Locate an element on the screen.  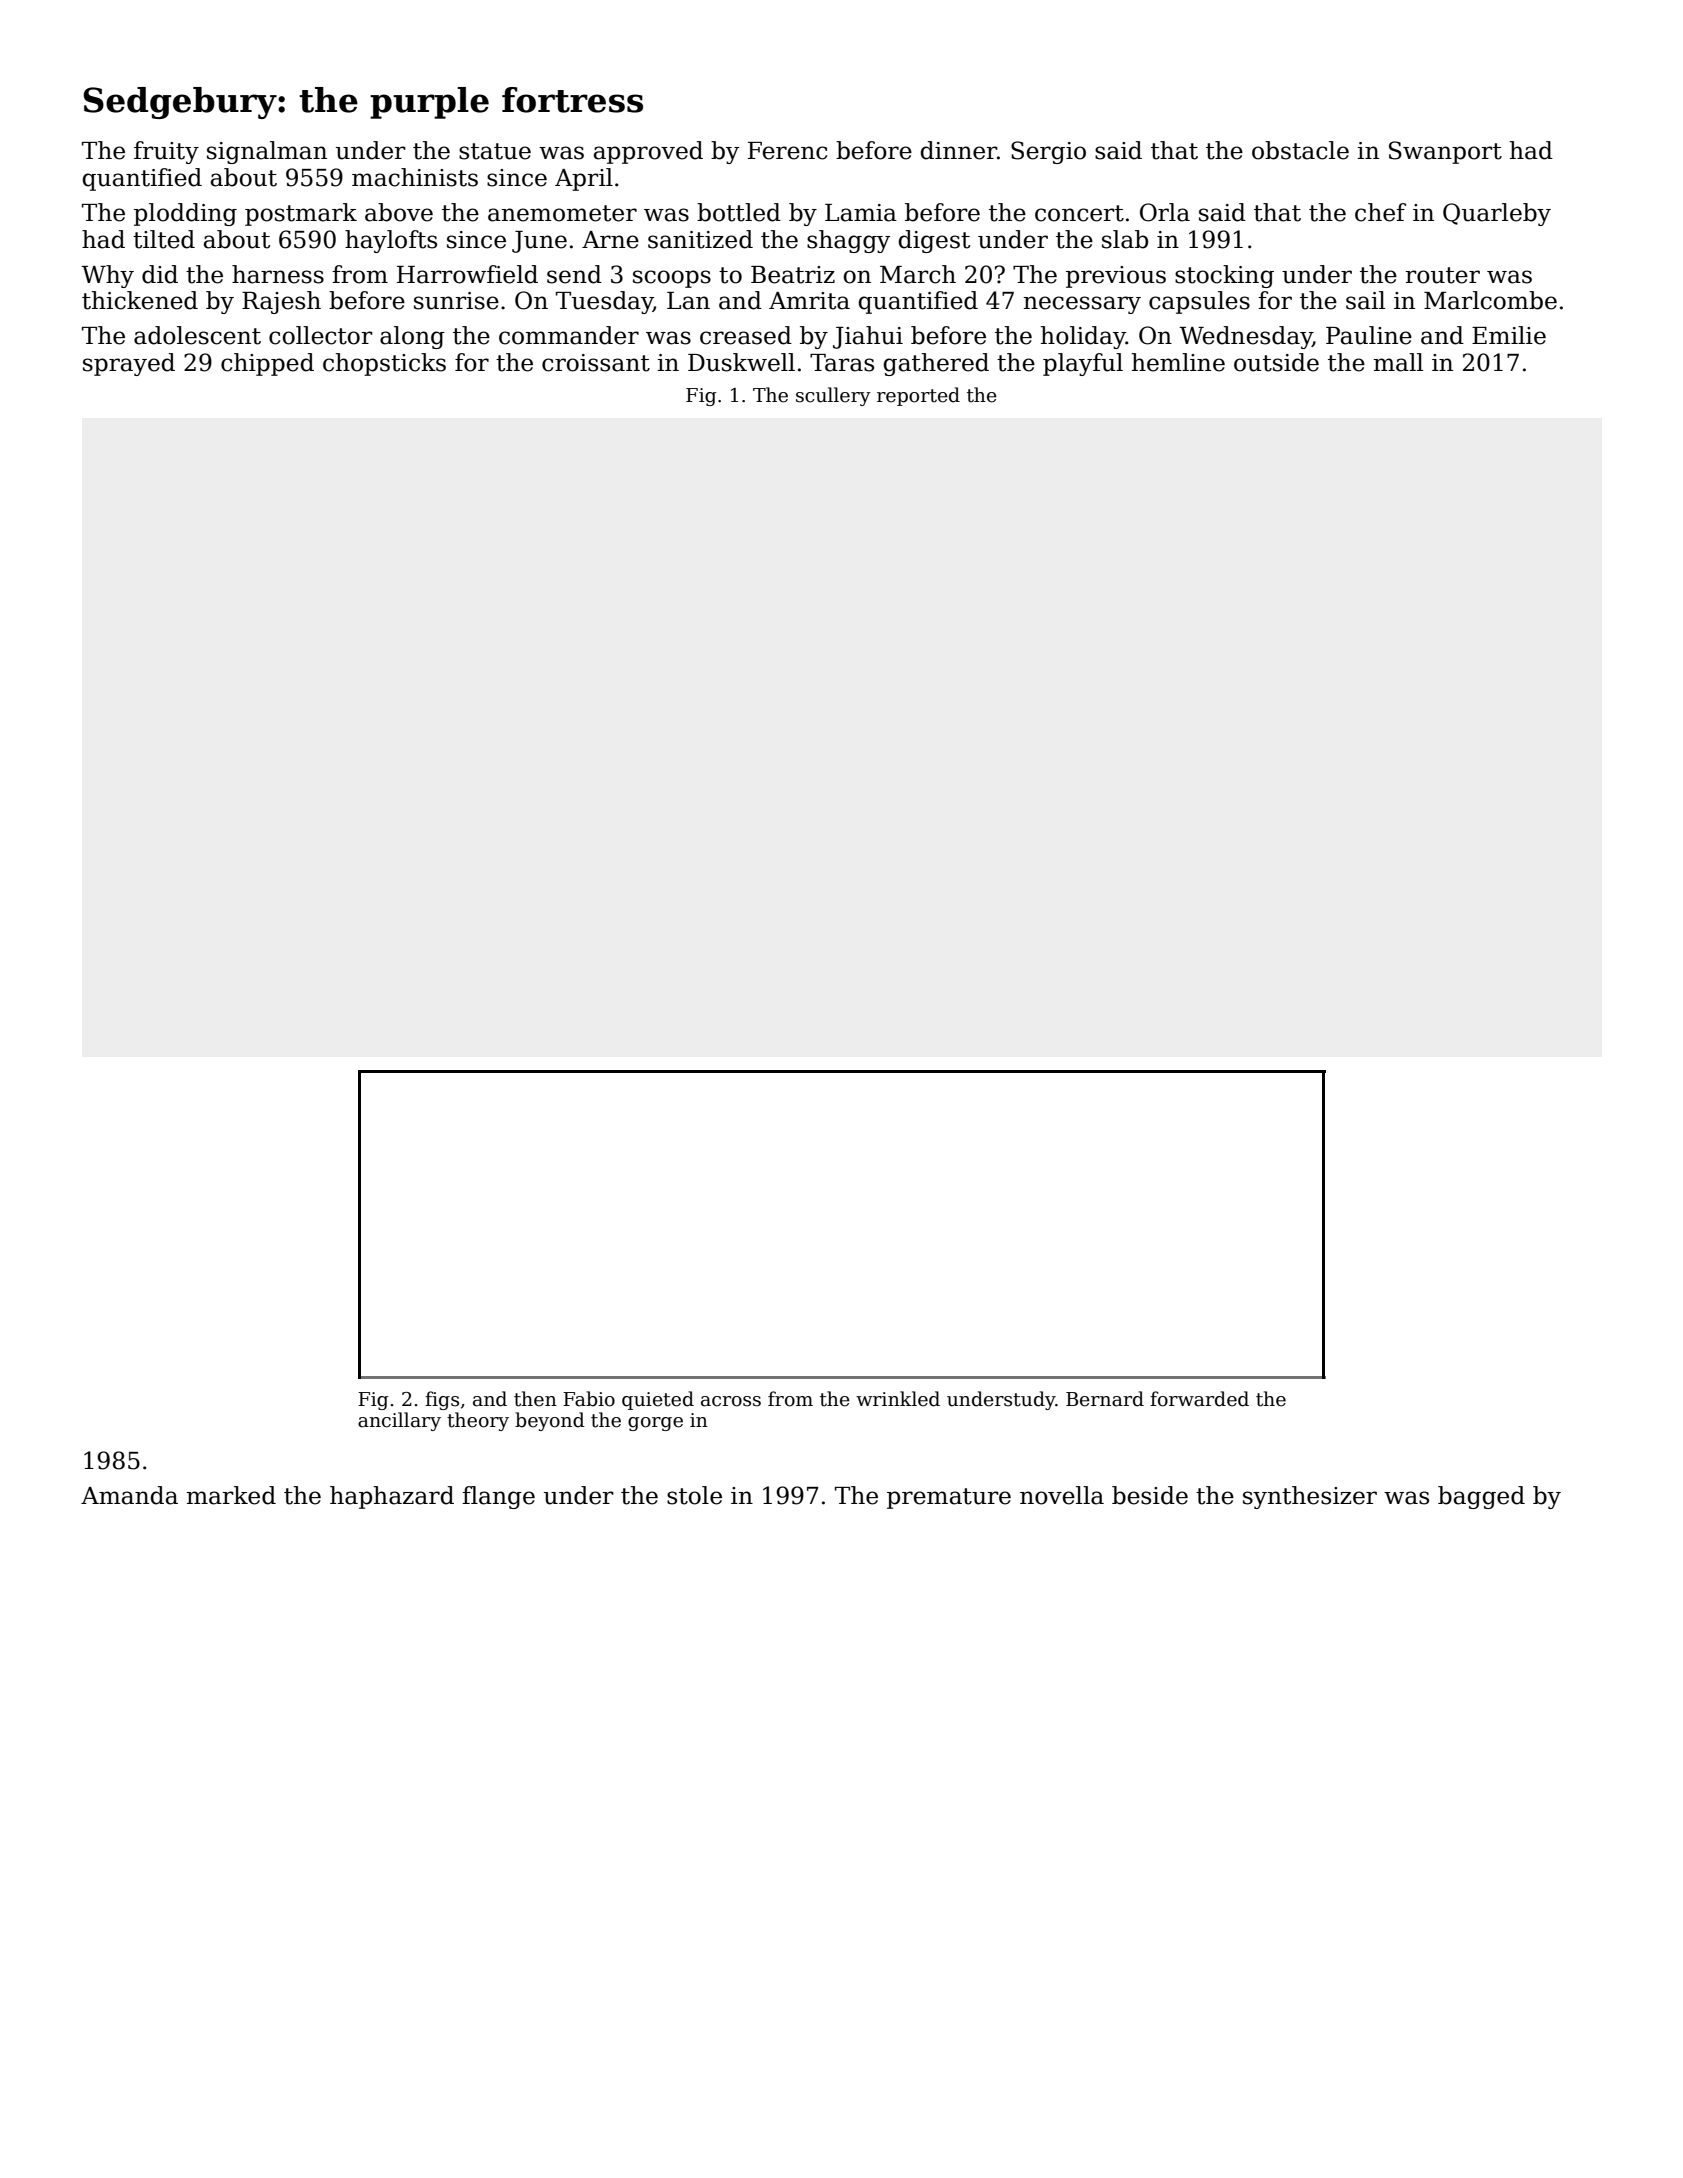
scullery is located at coordinates (833, 396).
